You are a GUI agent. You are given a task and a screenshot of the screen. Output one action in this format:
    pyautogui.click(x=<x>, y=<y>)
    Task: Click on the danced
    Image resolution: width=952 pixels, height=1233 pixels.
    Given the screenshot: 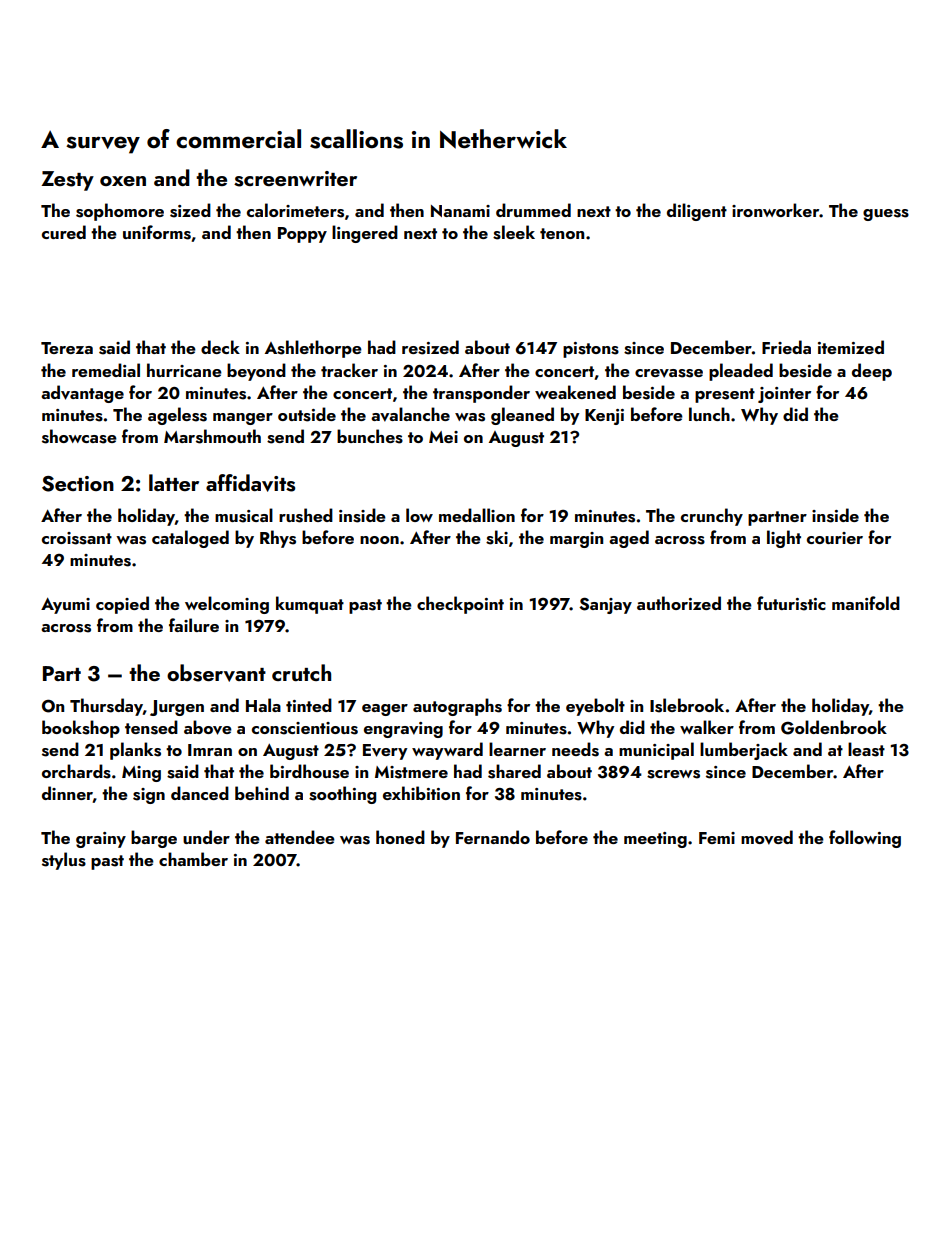 What is the action you would take?
    pyautogui.click(x=200, y=793)
